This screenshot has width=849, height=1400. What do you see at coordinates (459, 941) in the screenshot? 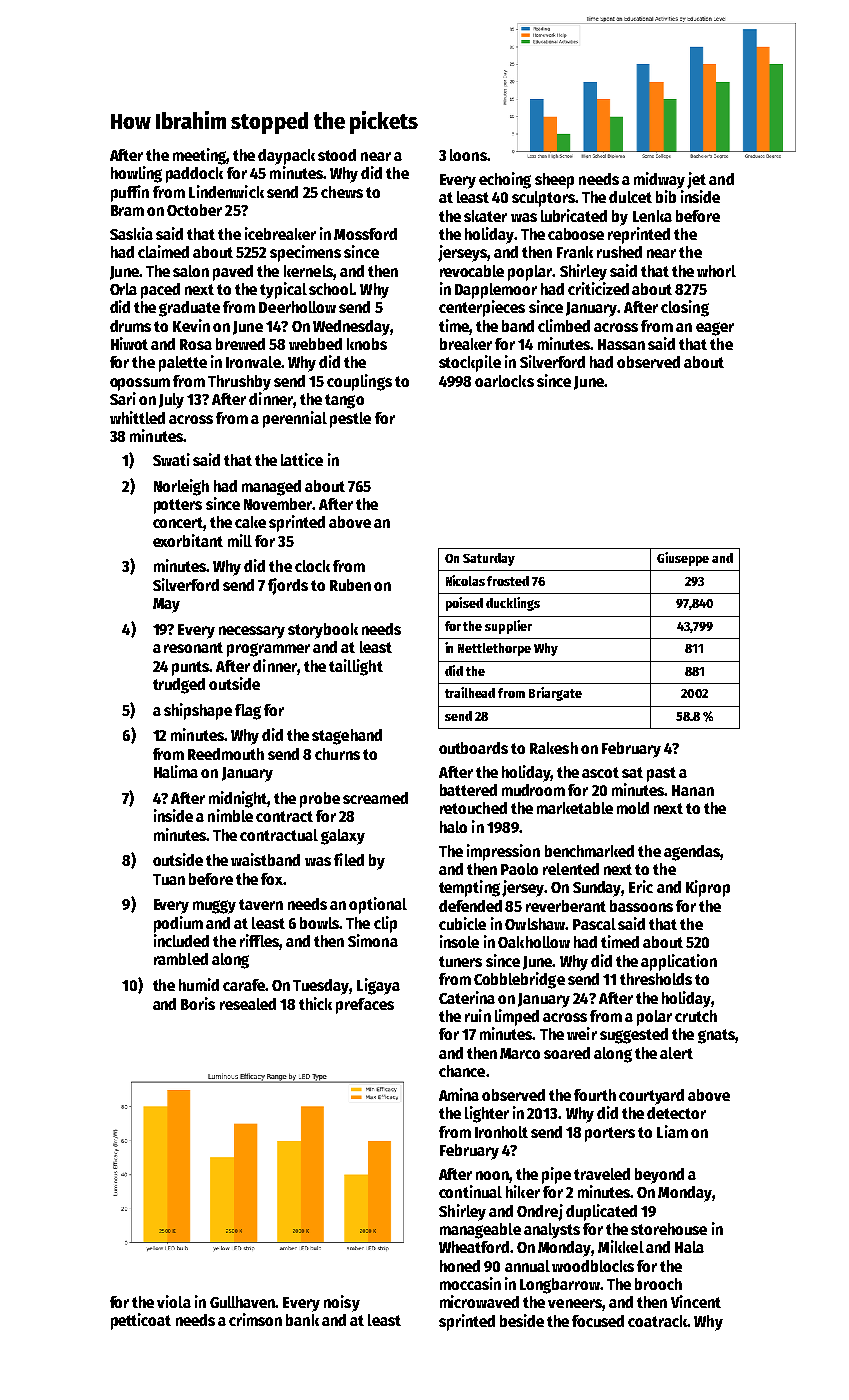
I see `insole` at bounding box center [459, 941].
